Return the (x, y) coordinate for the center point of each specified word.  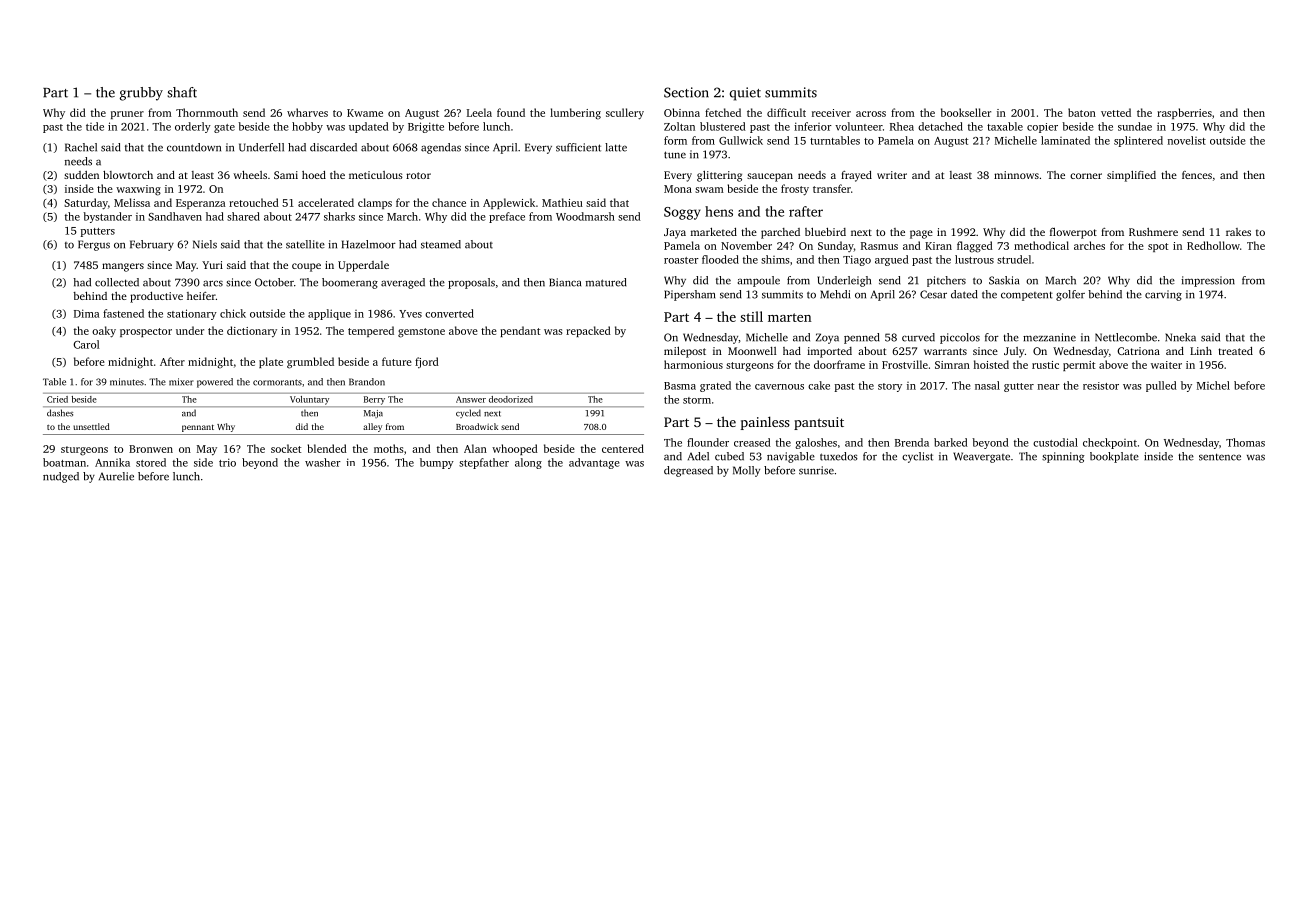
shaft (182, 92)
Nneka (1180, 337)
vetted (1116, 112)
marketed (714, 232)
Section (686, 92)
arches (1089, 245)
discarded (333, 147)
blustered (723, 126)
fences (1197, 175)
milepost (685, 352)
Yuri (212, 265)
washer (323, 462)
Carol (86, 344)
